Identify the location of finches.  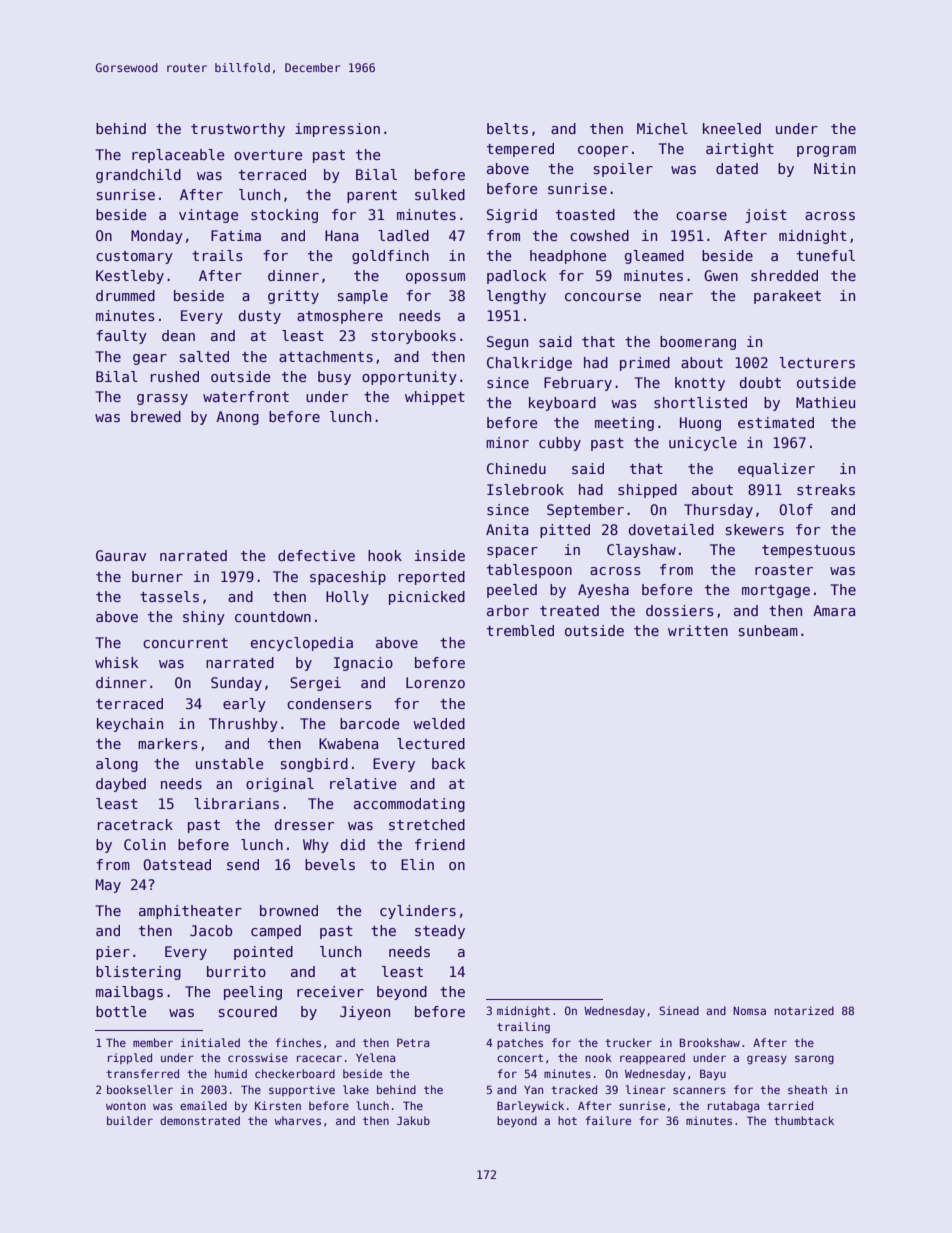
(298, 1042).
